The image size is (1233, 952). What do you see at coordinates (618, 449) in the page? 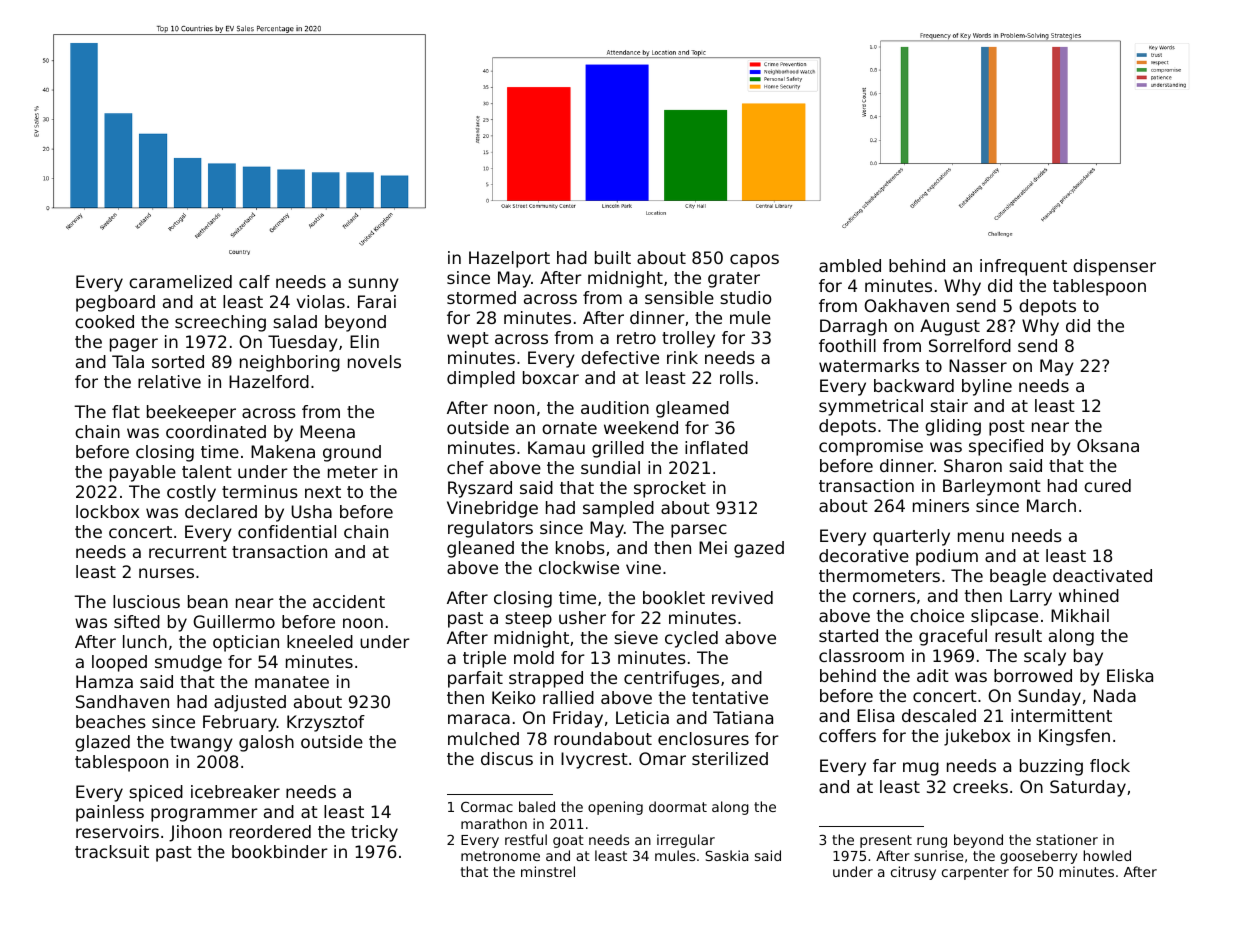
I see `grilled` at bounding box center [618, 449].
